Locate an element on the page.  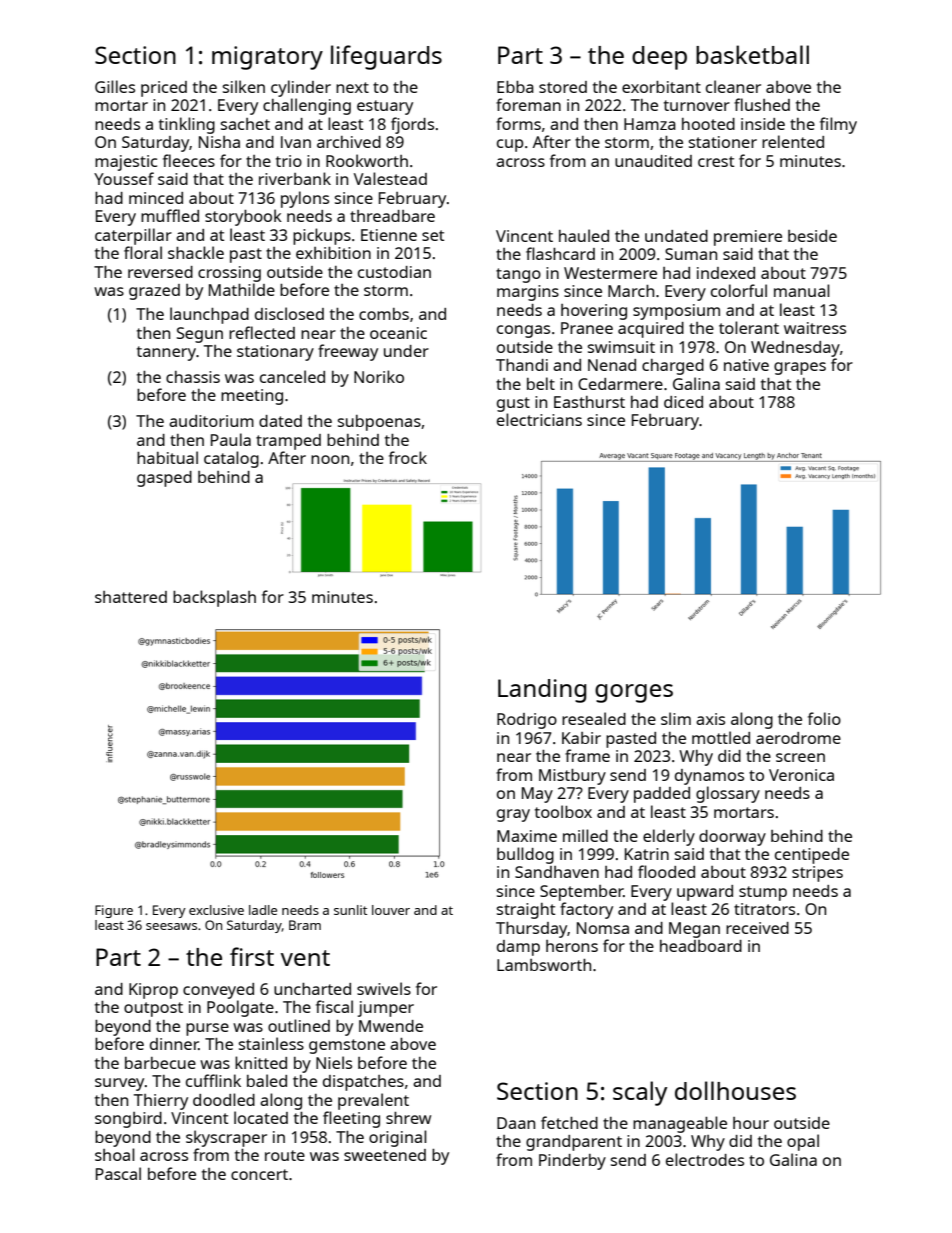
grapes is located at coordinates (800, 368).
